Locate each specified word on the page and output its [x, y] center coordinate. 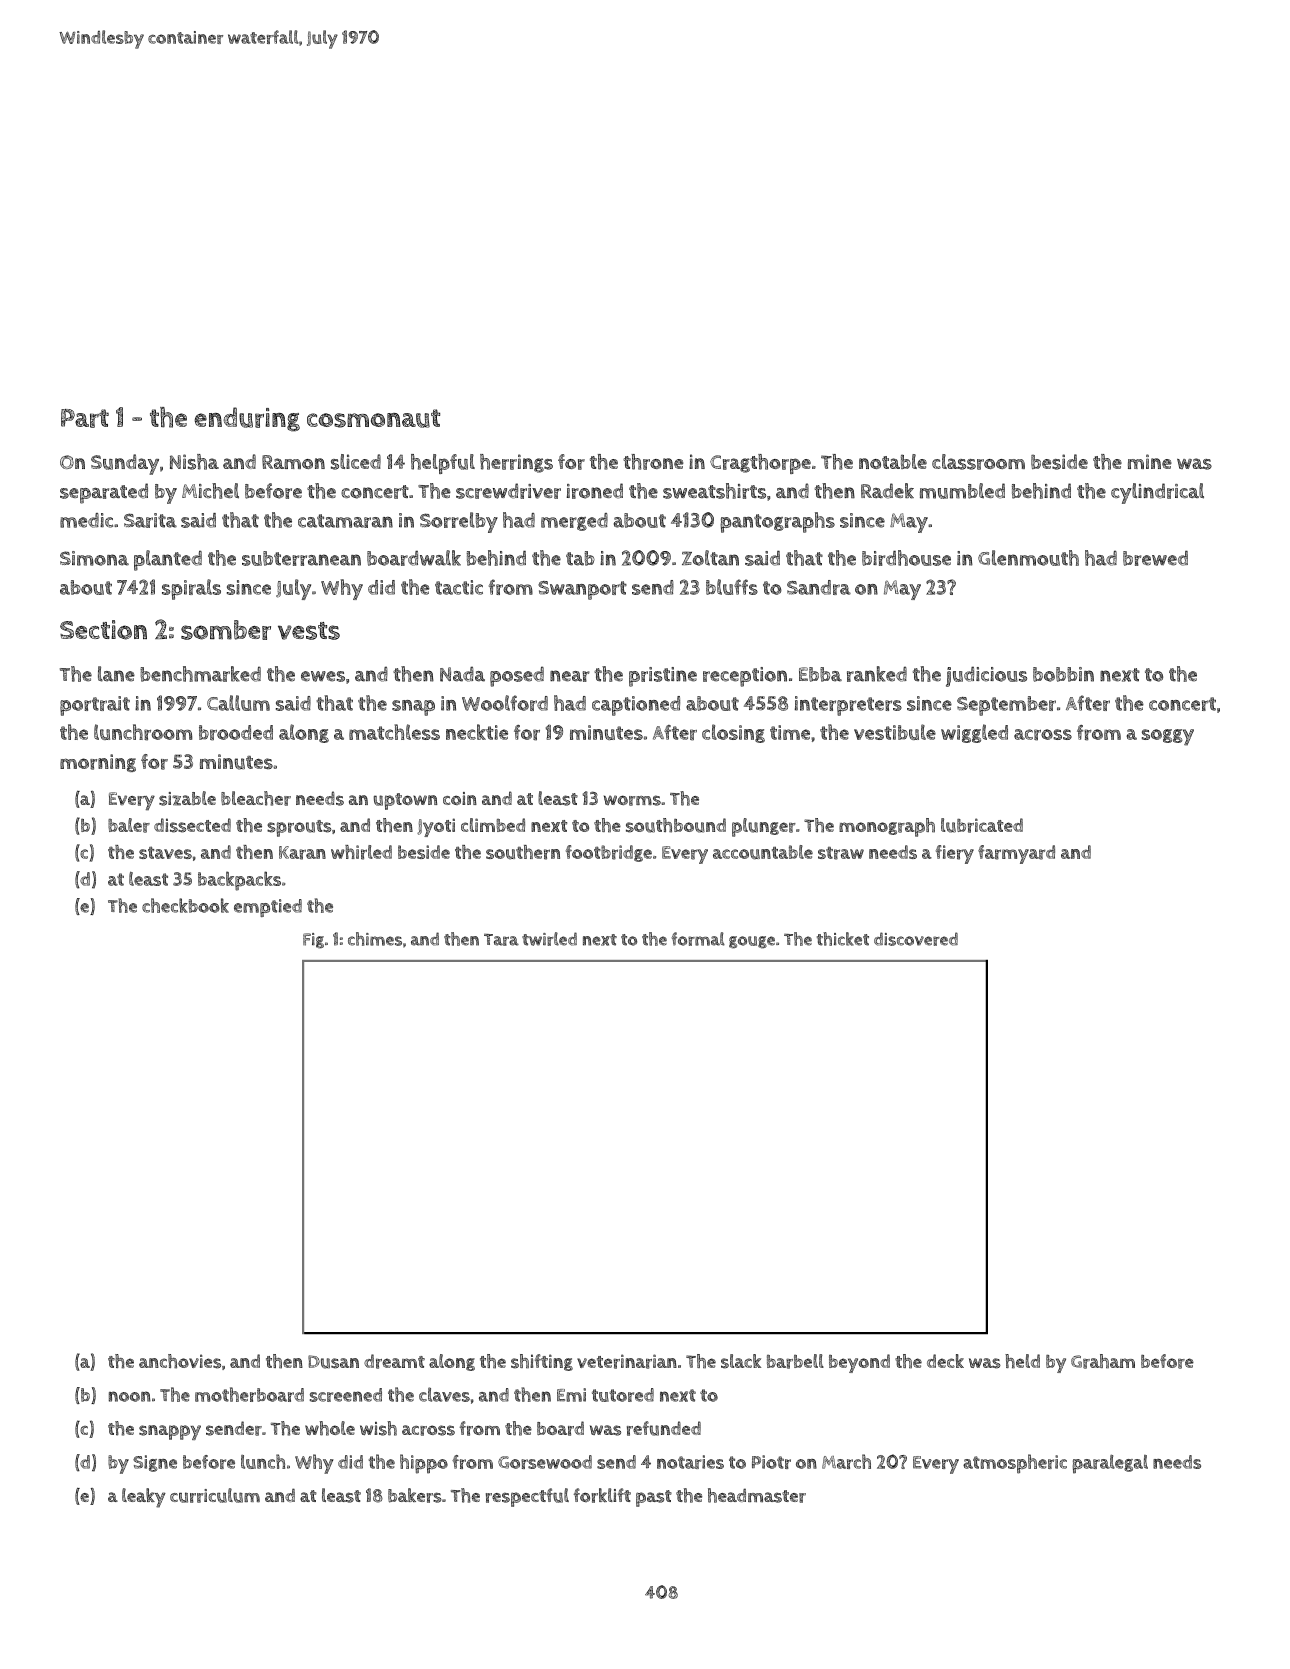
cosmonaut [373, 418]
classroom [978, 462]
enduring [247, 419]
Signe [155, 1463]
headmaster [757, 1495]
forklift [602, 1495]
